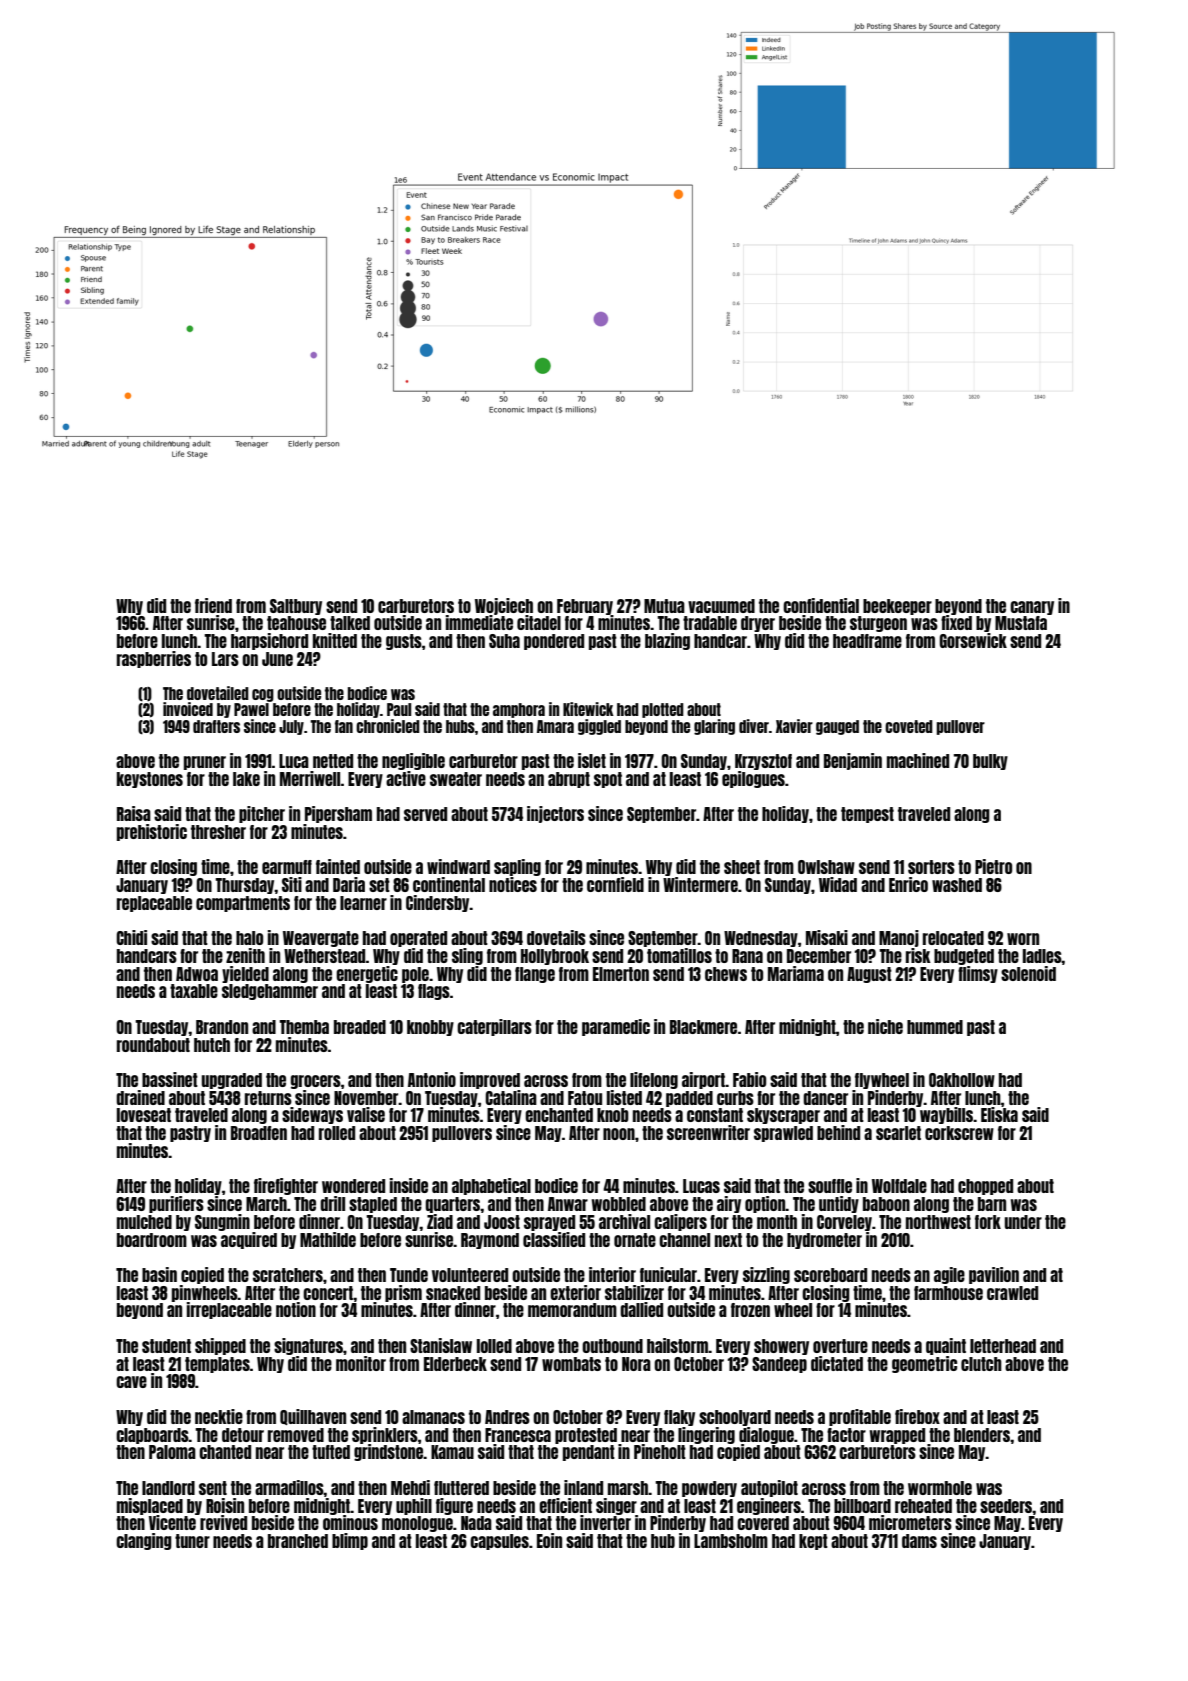  What do you see at coordinates (897, 607) in the screenshot?
I see `beekeeper` at bounding box center [897, 607].
